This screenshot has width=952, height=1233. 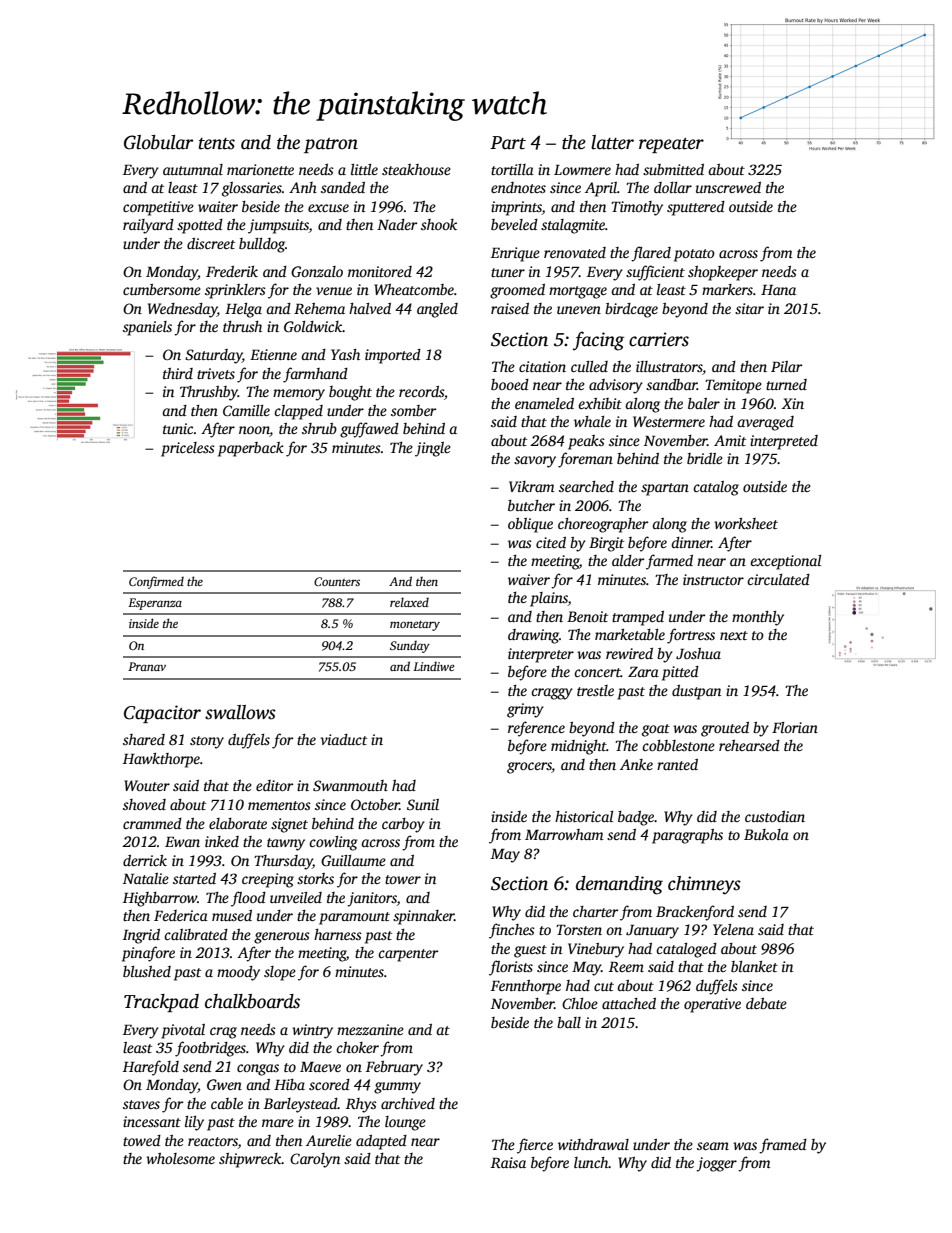 What do you see at coordinates (723, 273) in the screenshot?
I see `shopkeeper` at bounding box center [723, 273].
